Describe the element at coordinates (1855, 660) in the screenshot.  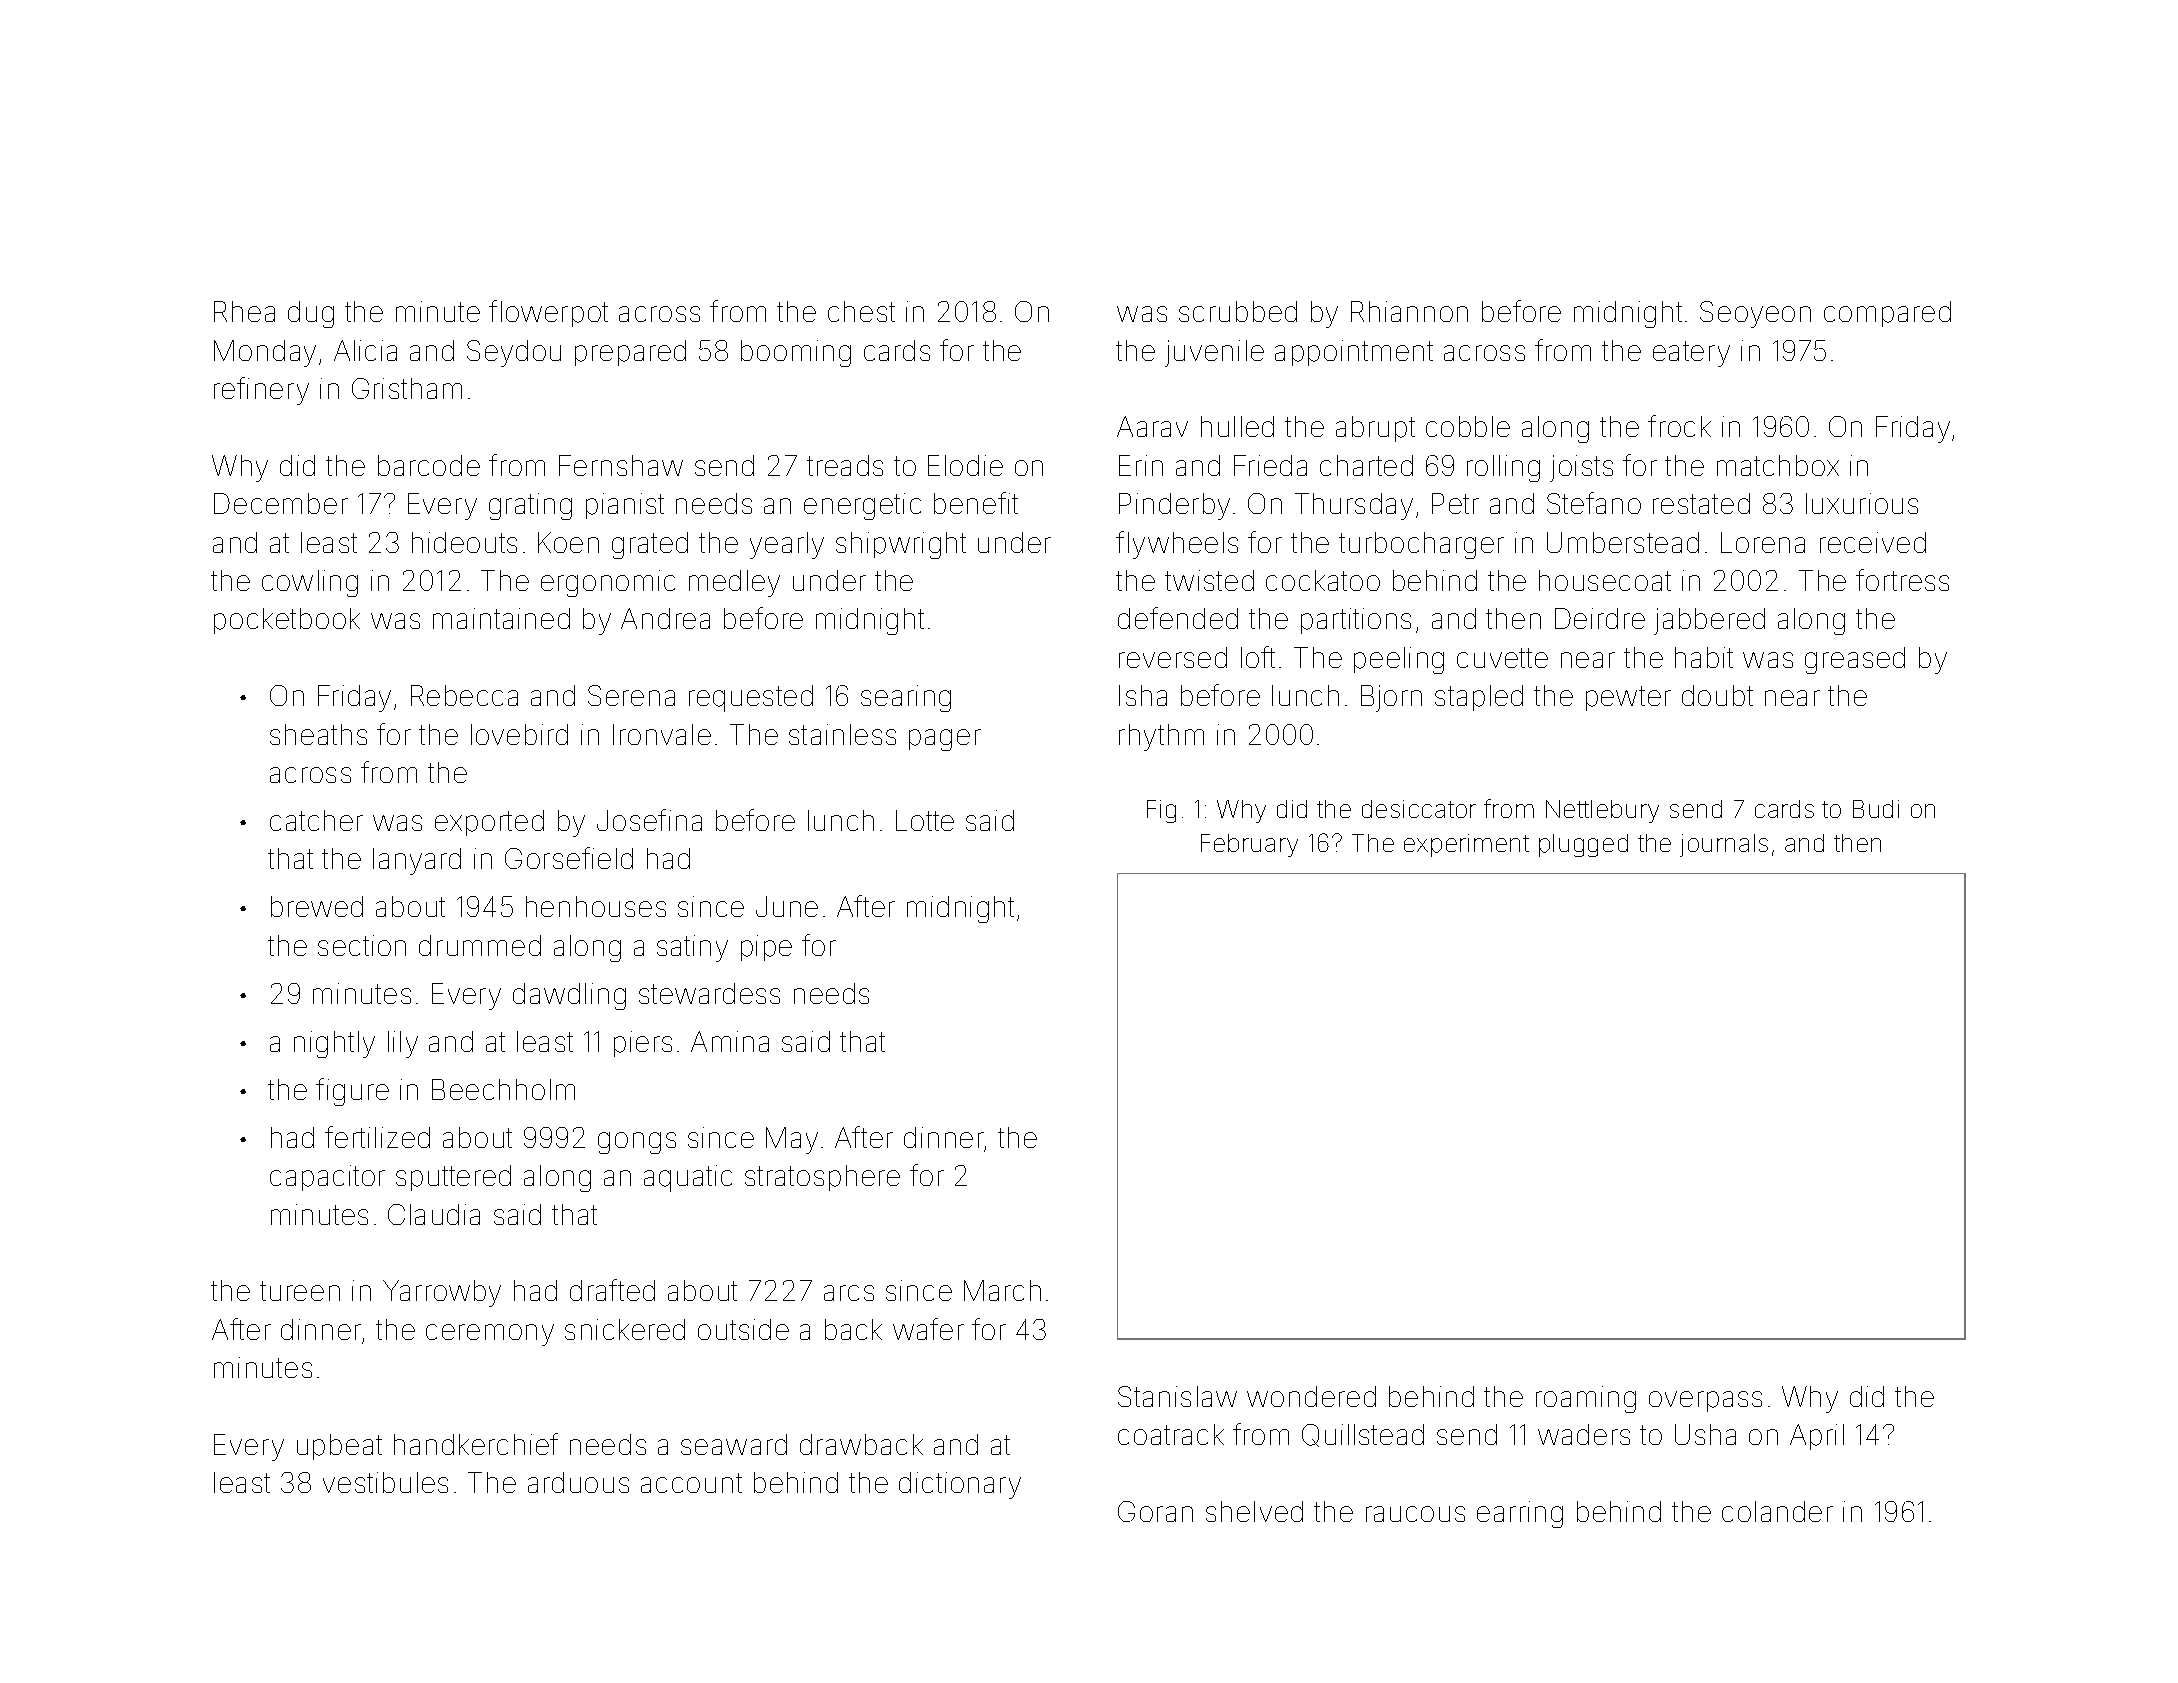
I see `greased` at that location.
